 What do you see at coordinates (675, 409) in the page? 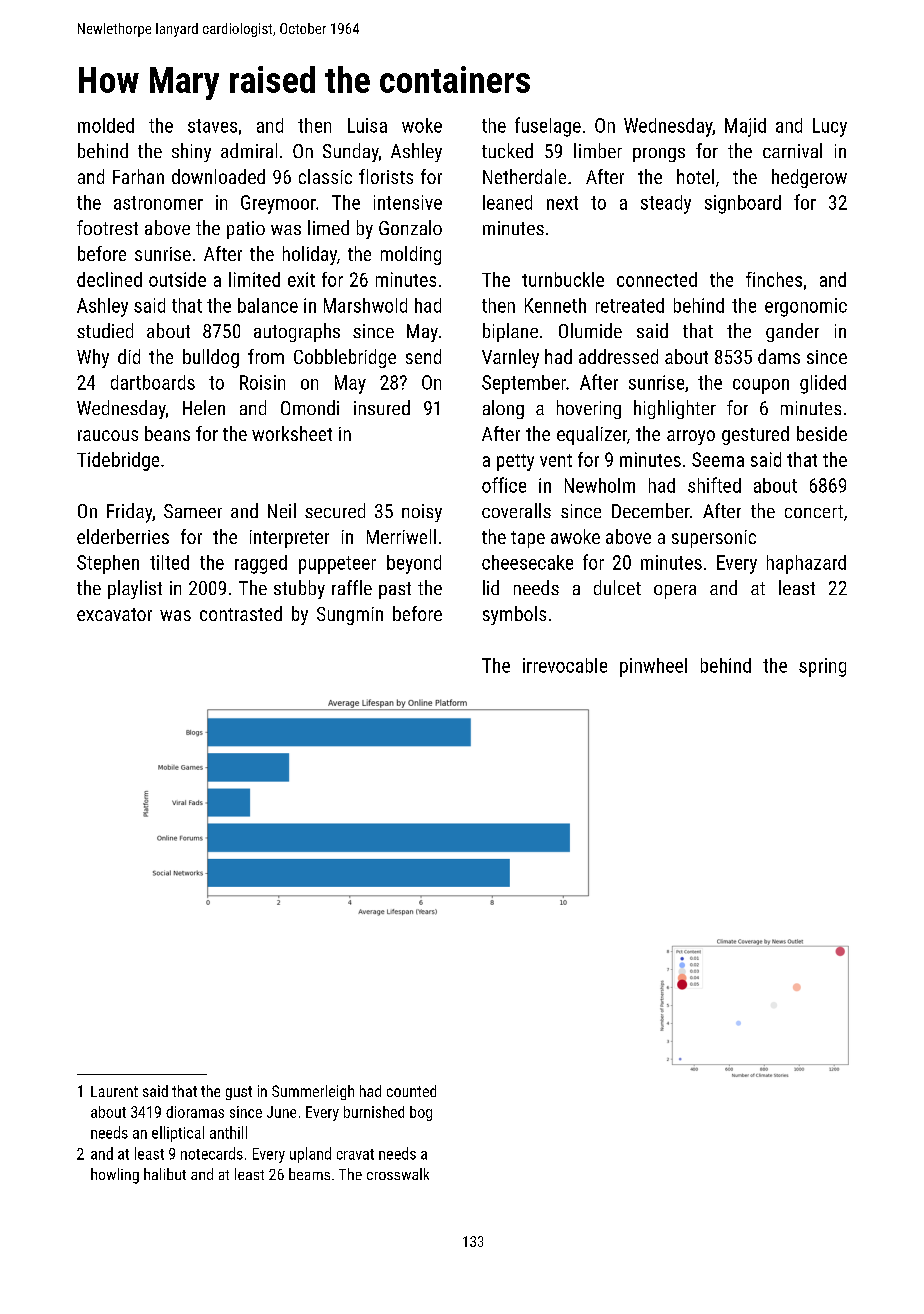
I see `highlighter` at bounding box center [675, 409].
